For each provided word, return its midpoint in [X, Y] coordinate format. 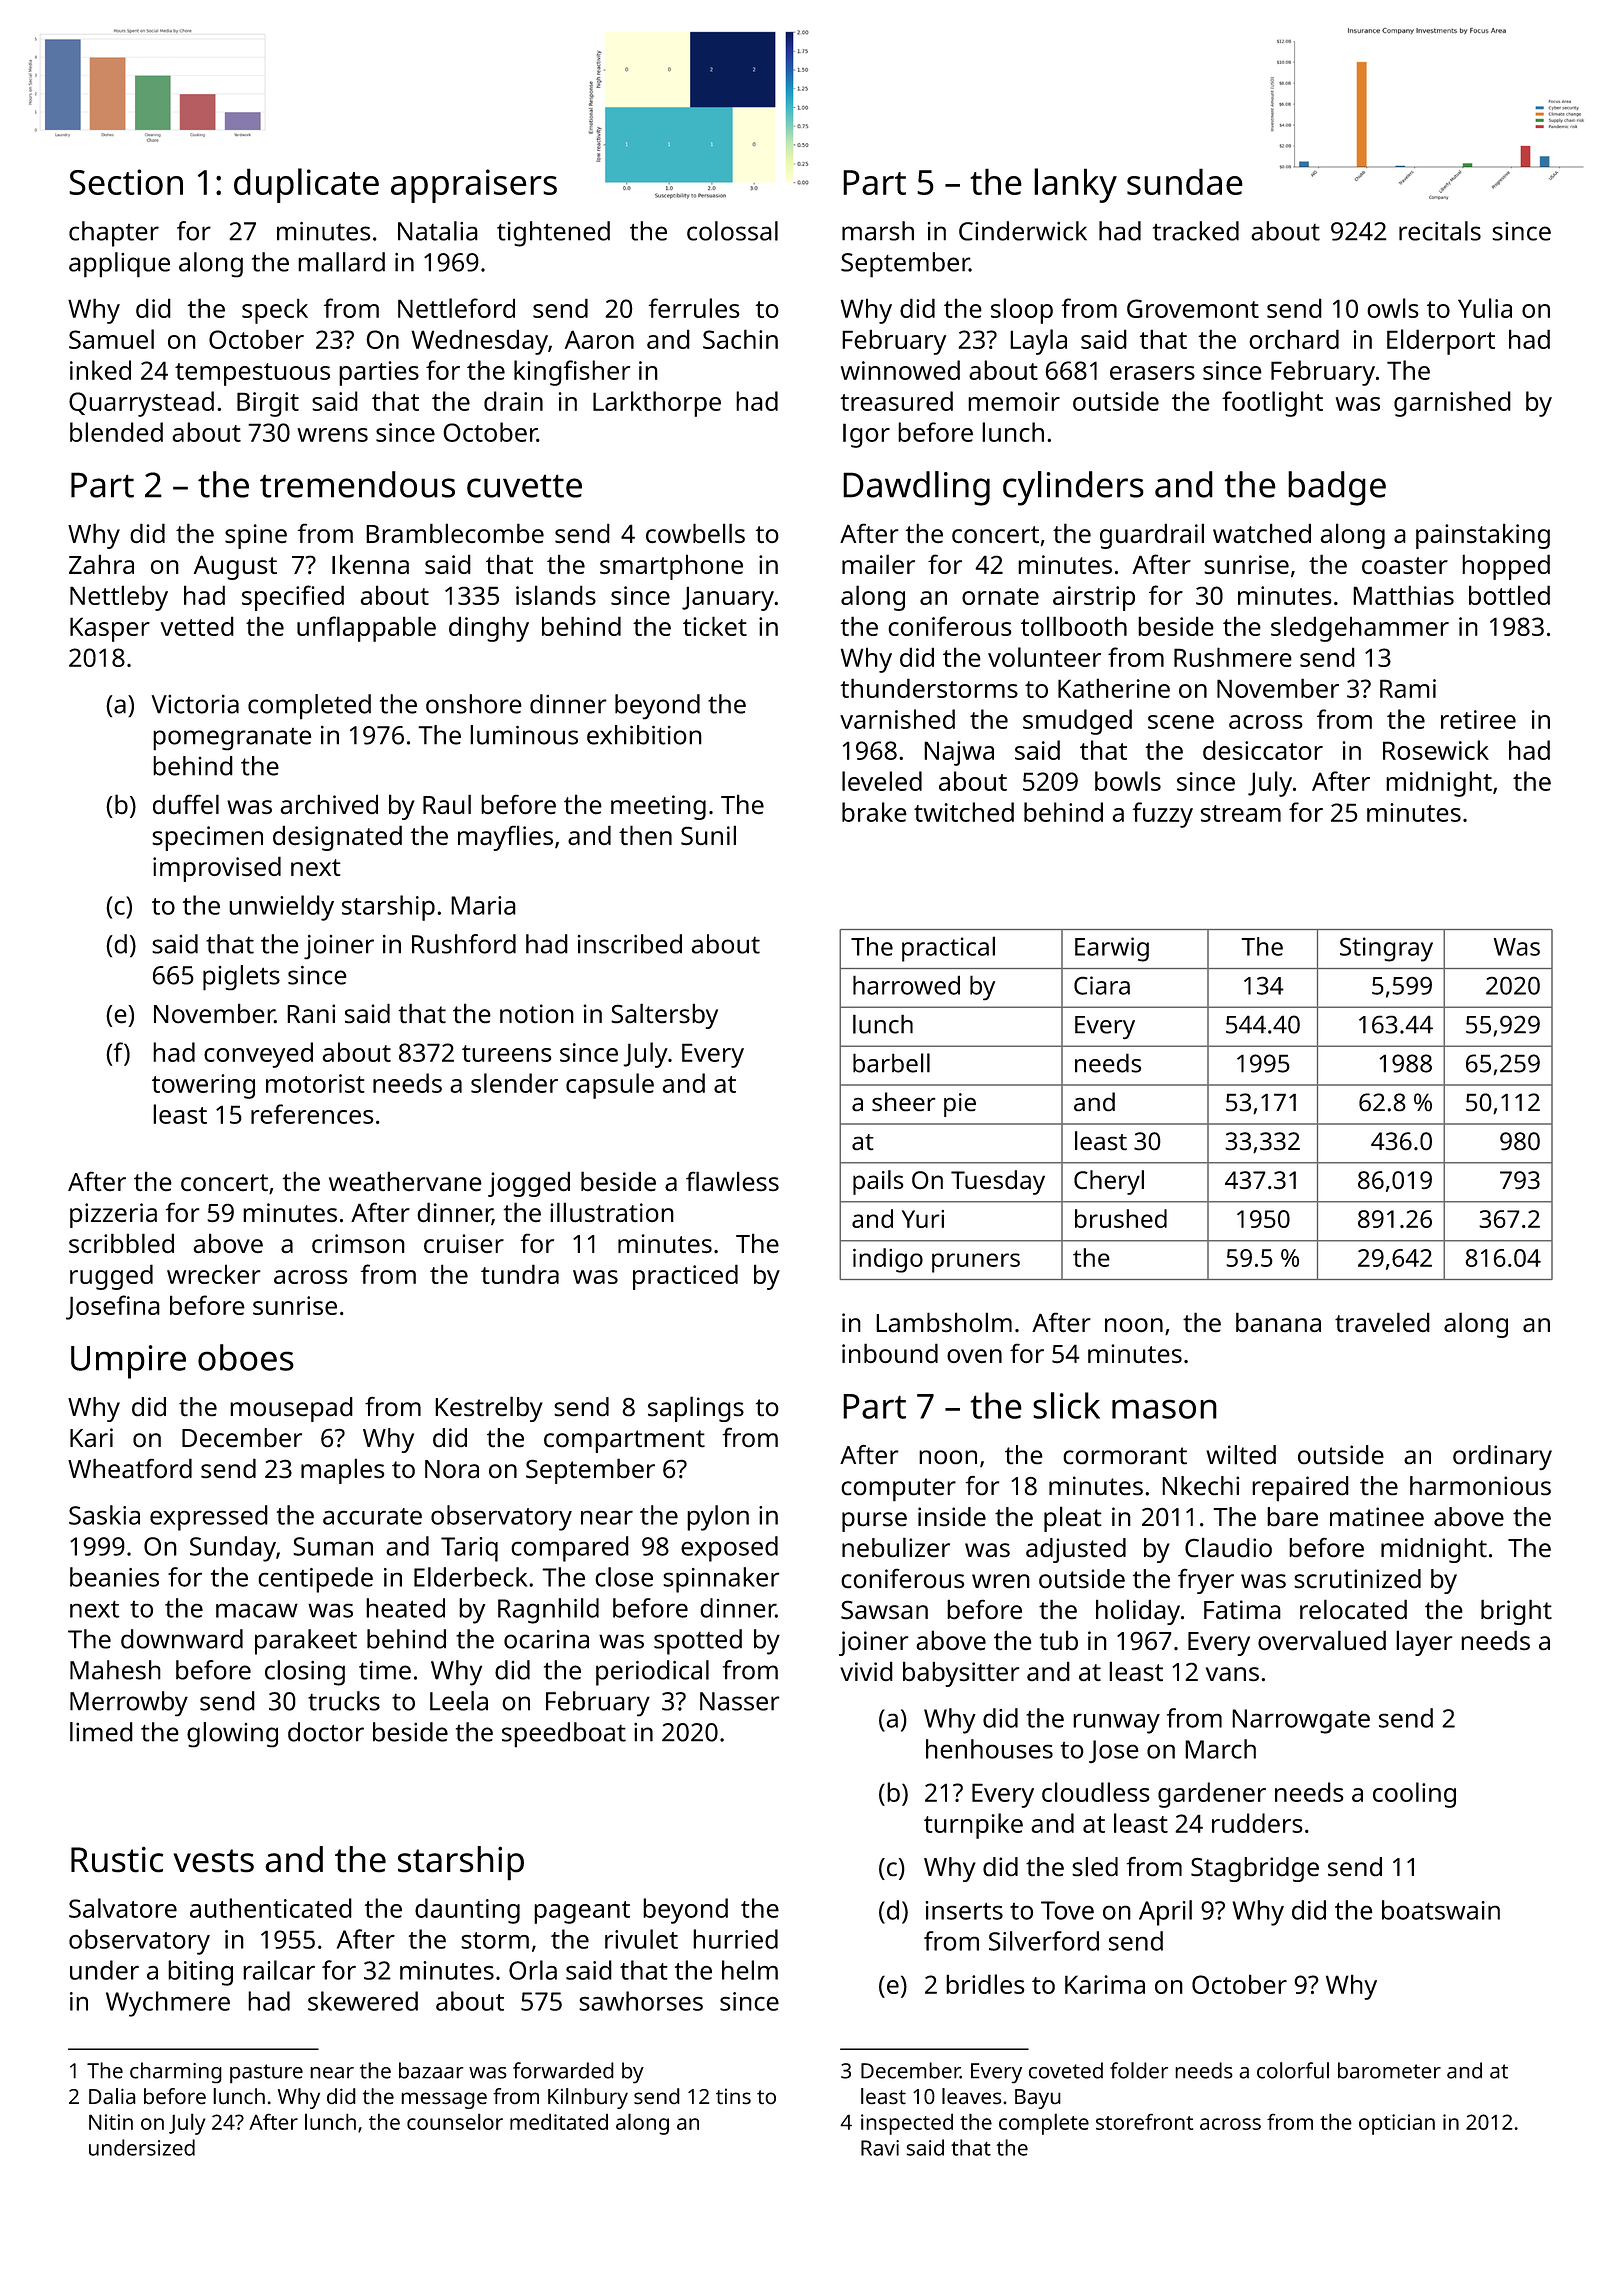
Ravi [880, 2148]
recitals [1440, 231]
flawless [732, 1181]
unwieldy [281, 908]
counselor [455, 2121]
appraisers [474, 186]
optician [1397, 2124]
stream [1241, 813]
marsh [878, 231]
